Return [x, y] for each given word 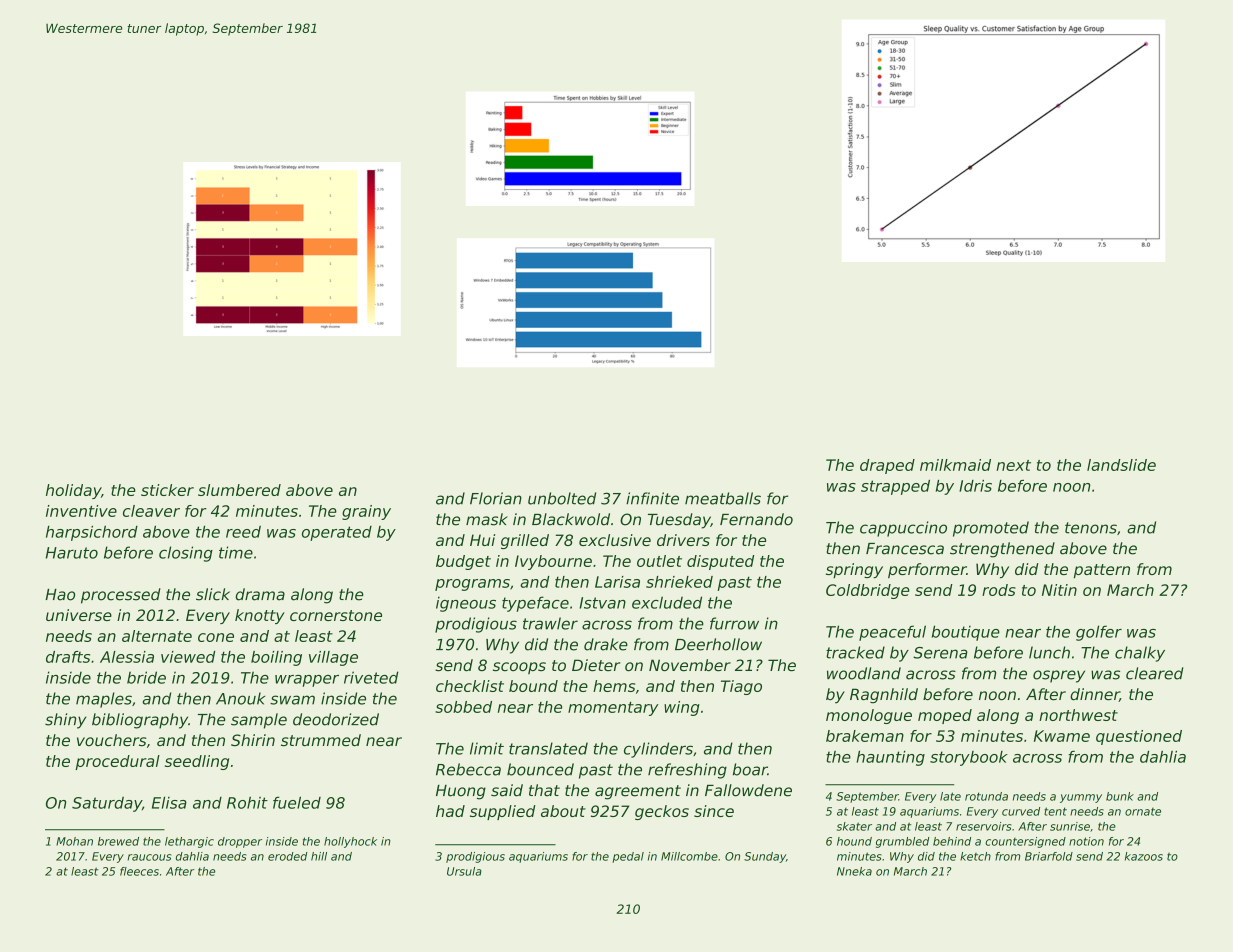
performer [927, 570]
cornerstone [336, 615]
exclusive [615, 540]
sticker [167, 490]
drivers [683, 540]
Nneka [854, 871]
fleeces [139, 871]
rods [999, 590]
